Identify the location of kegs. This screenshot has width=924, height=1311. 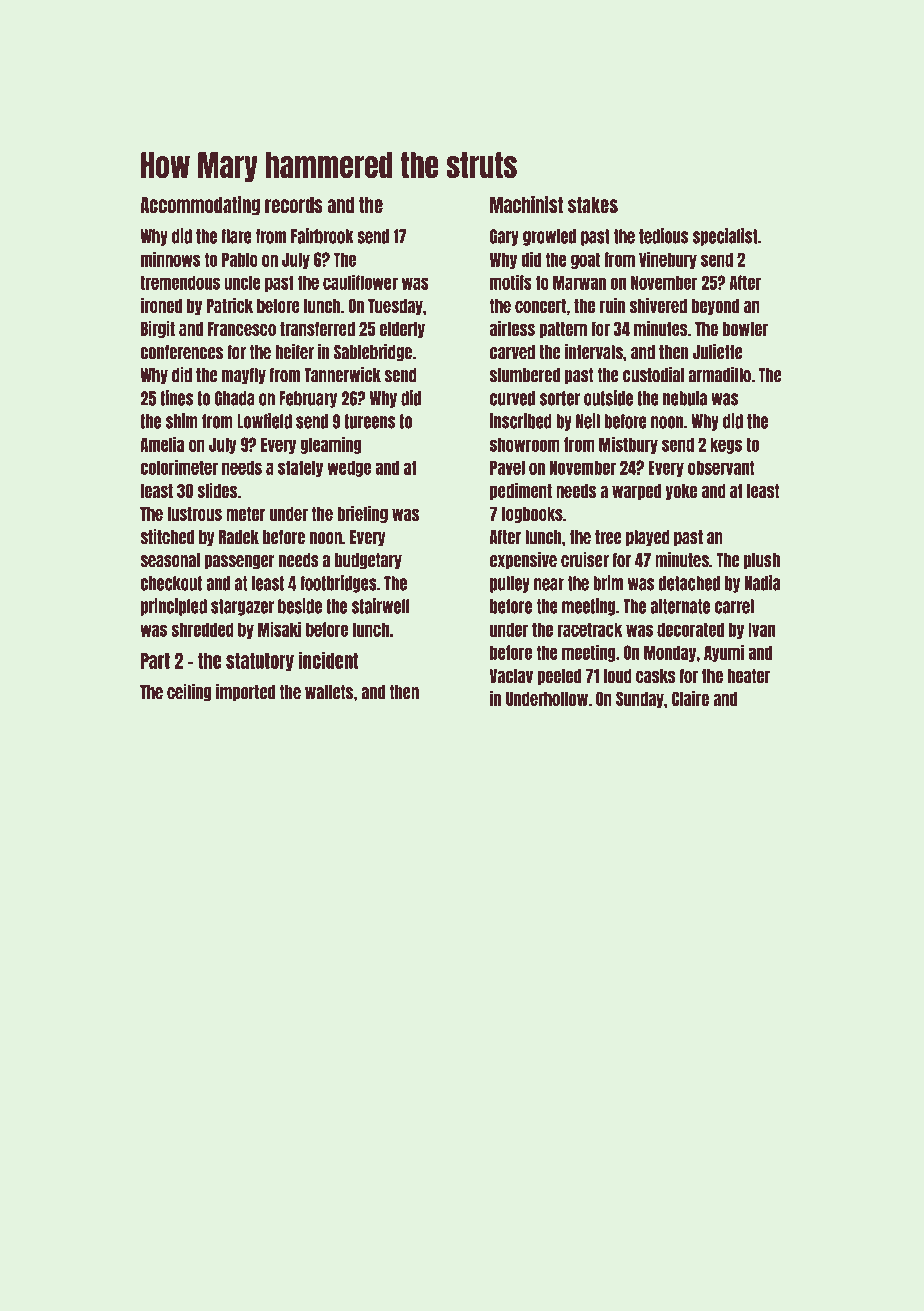
(726, 445).
